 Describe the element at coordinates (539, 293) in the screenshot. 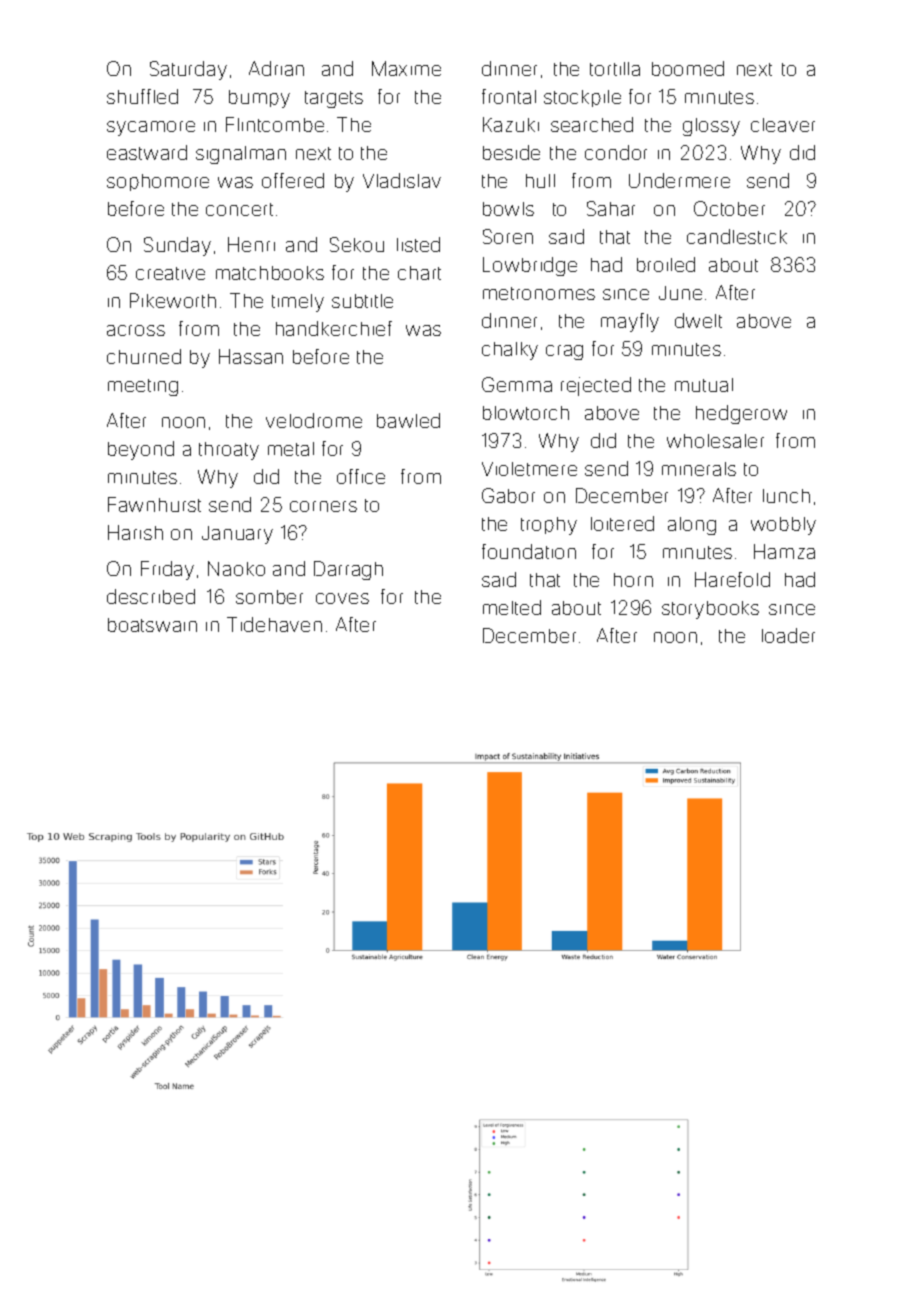

I see `metronomes` at that location.
